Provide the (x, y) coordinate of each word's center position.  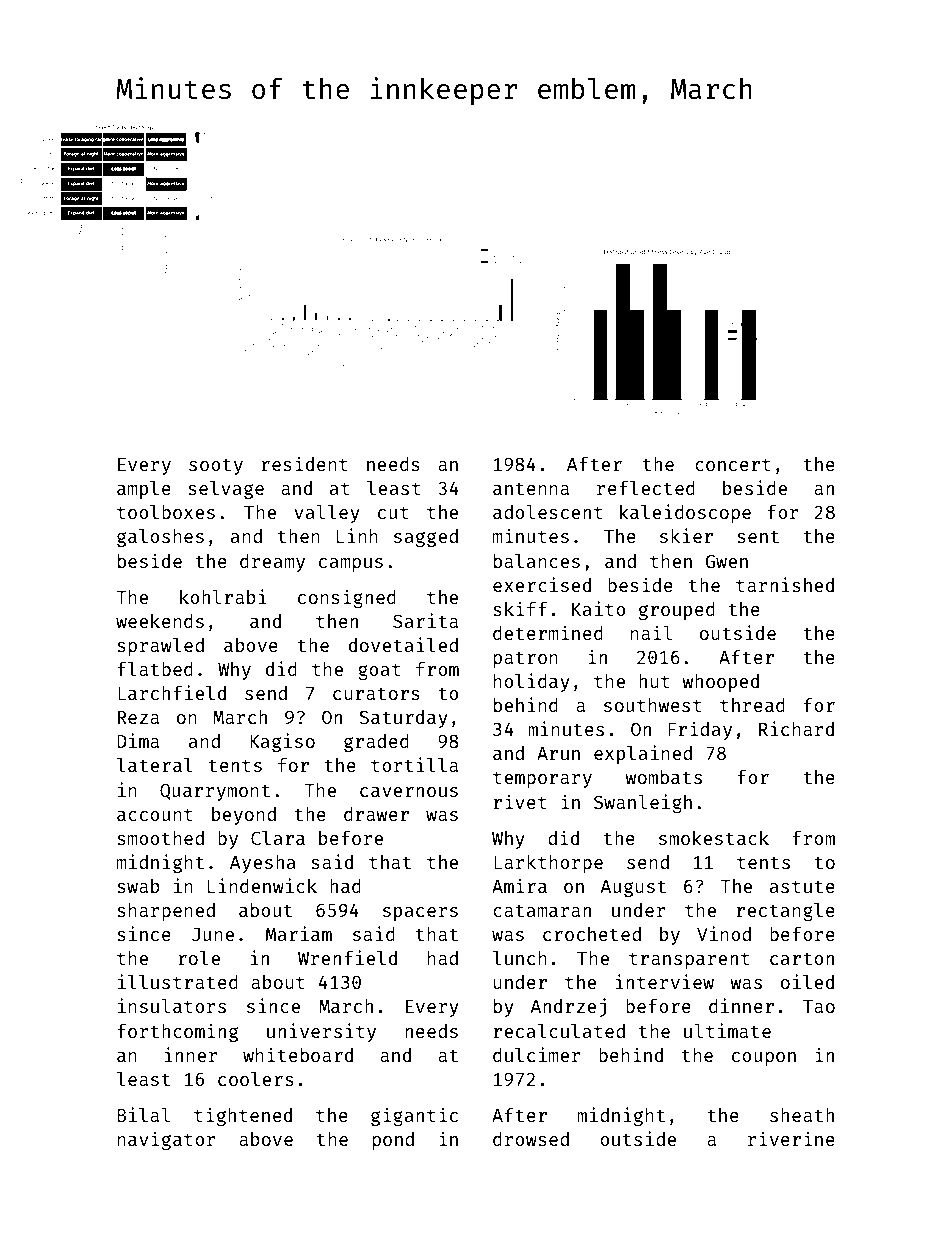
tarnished (785, 584)
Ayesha (263, 864)
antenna (531, 489)
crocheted (592, 934)
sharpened (166, 912)
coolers (256, 1079)
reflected (646, 488)
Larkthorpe (548, 864)
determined (548, 632)
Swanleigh (643, 803)
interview (665, 981)
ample (144, 490)
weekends (160, 621)
